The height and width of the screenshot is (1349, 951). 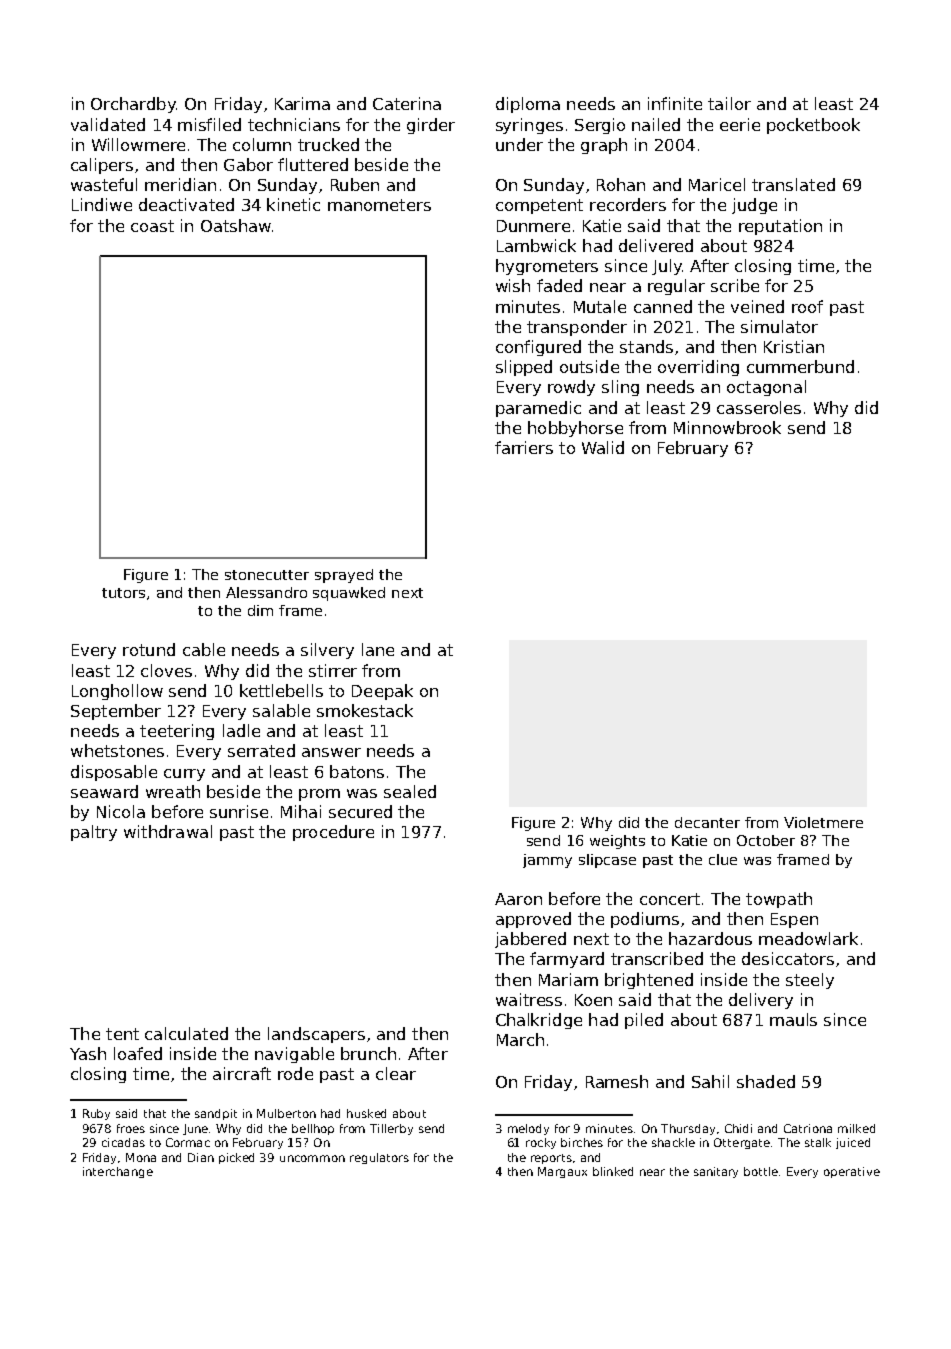 I want to click on wasteful, so click(x=104, y=184).
